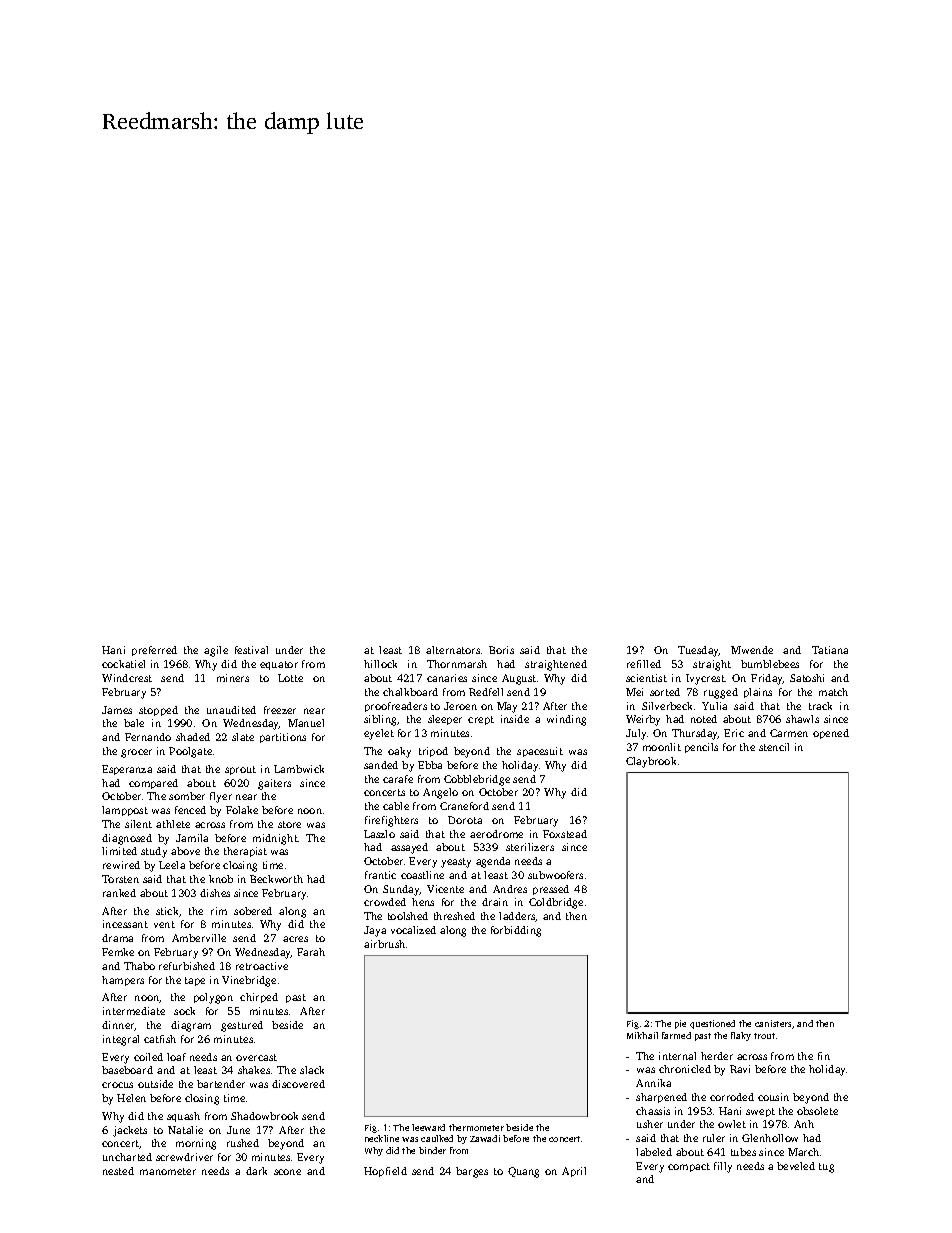 The width and height of the document is (952, 1233). What do you see at coordinates (118, 1171) in the document?
I see `nested` at bounding box center [118, 1171].
